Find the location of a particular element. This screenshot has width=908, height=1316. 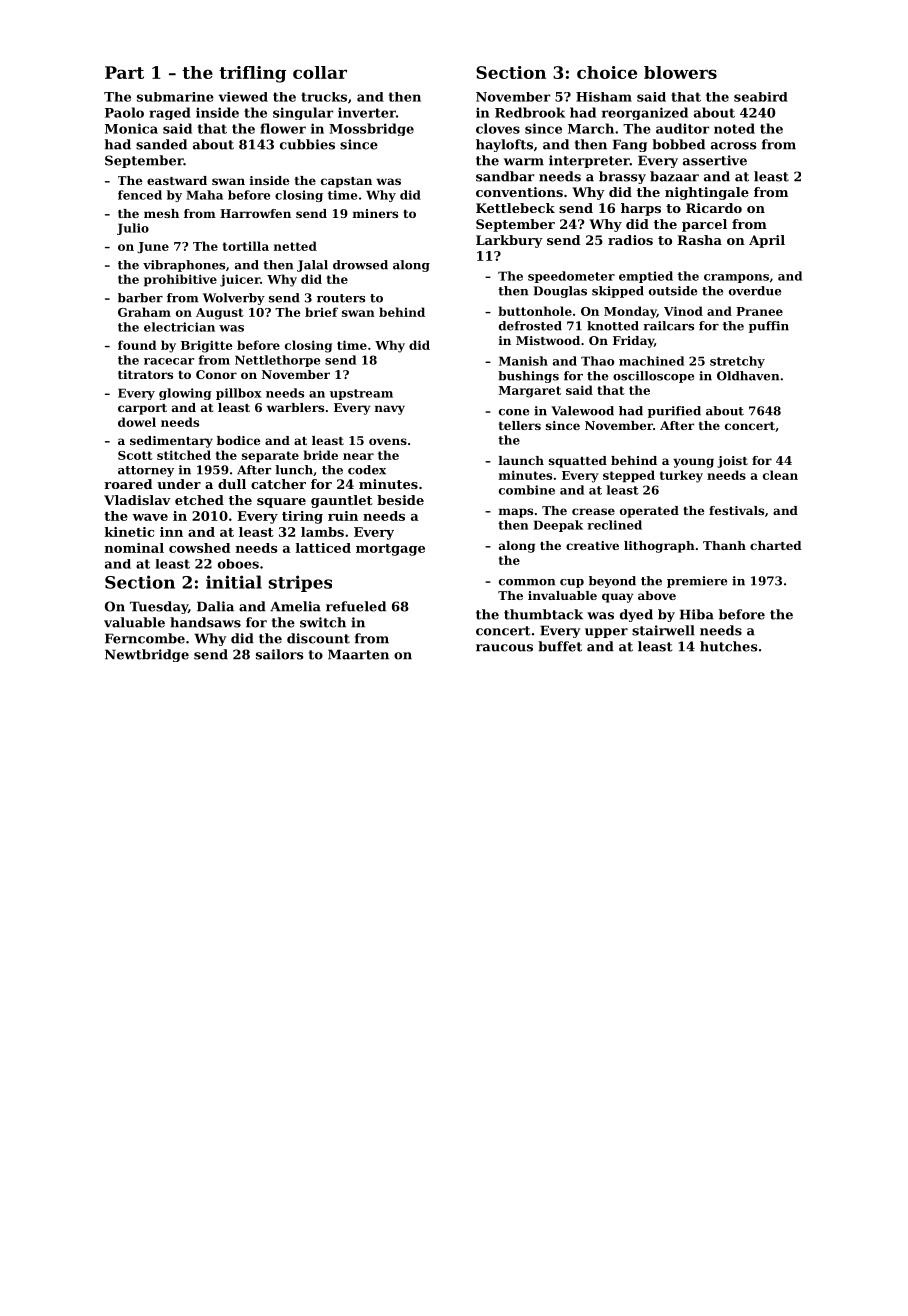

April is located at coordinates (767, 241).
